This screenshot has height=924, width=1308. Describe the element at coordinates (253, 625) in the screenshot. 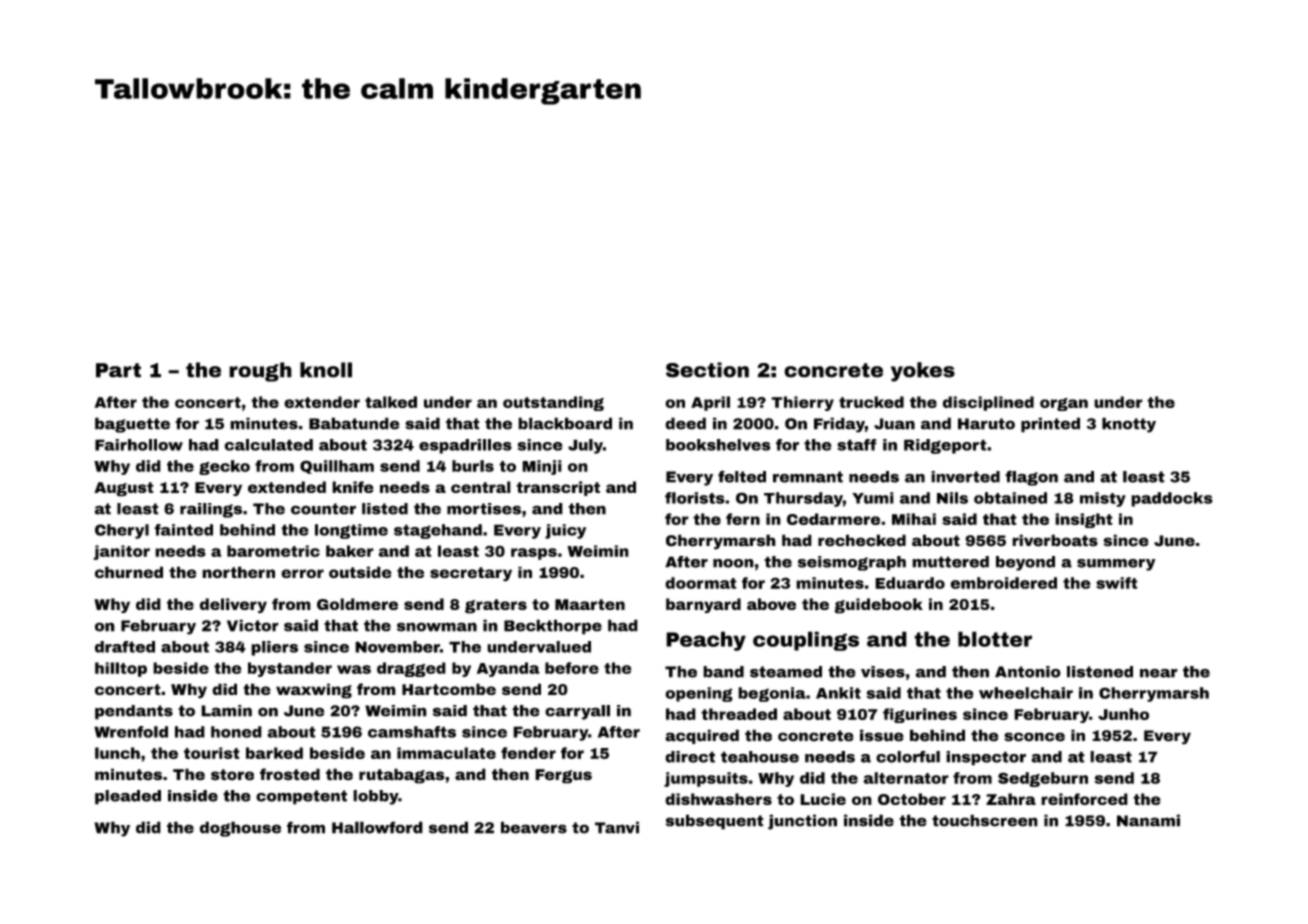

I see `Victor` at that location.
